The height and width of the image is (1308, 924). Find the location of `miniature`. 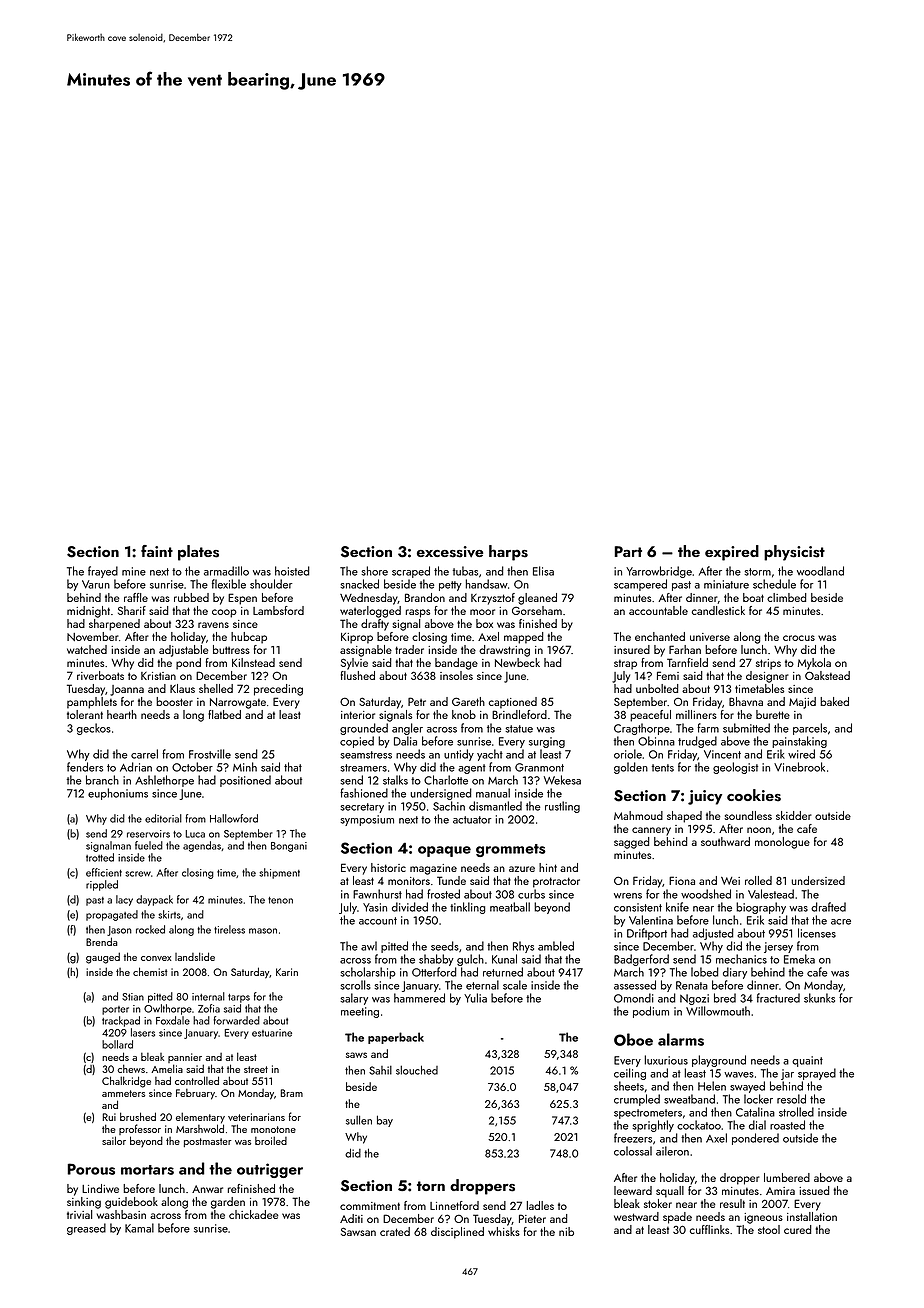

miniature is located at coordinates (726, 584).
